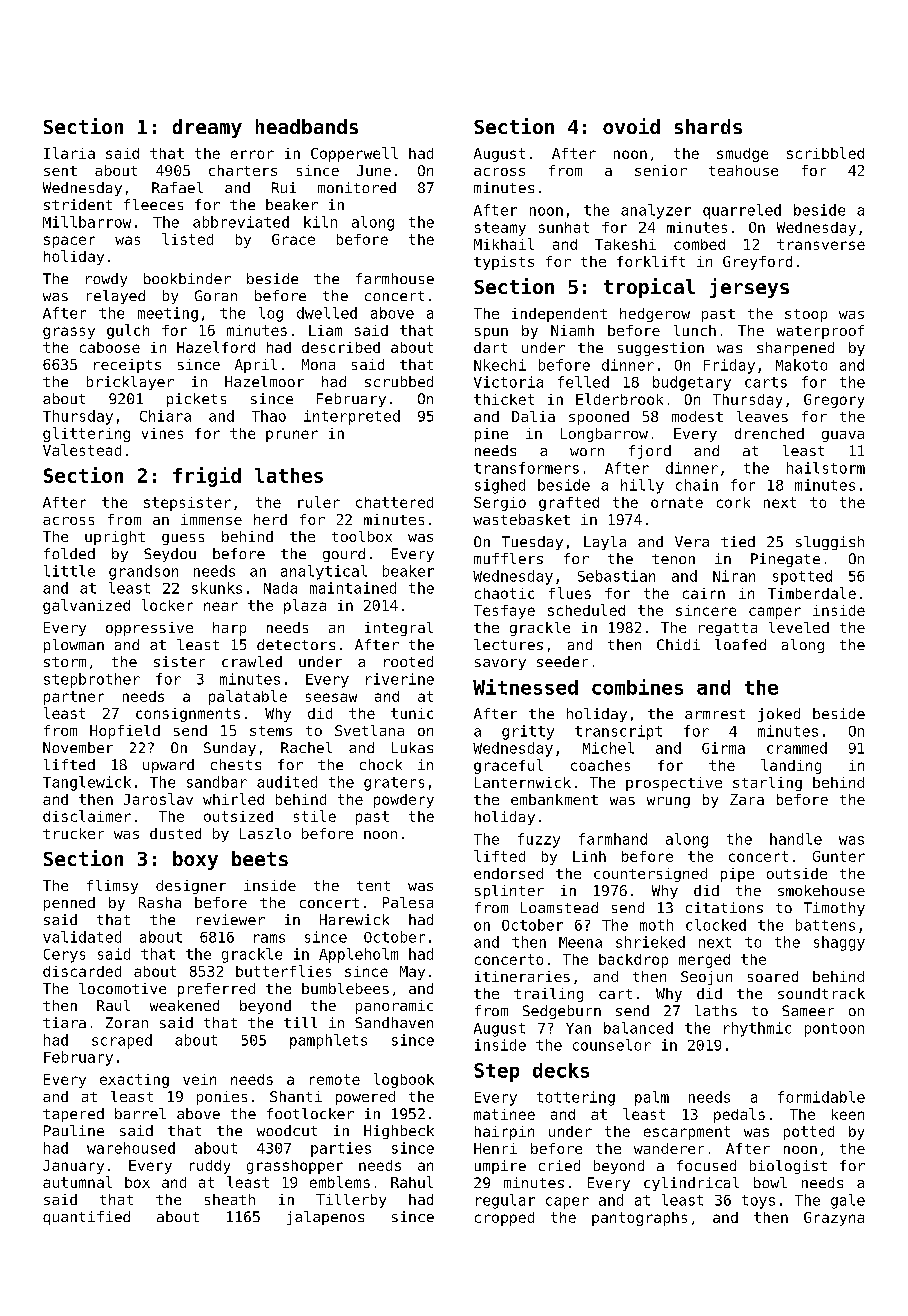  I want to click on flues, so click(570, 593).
